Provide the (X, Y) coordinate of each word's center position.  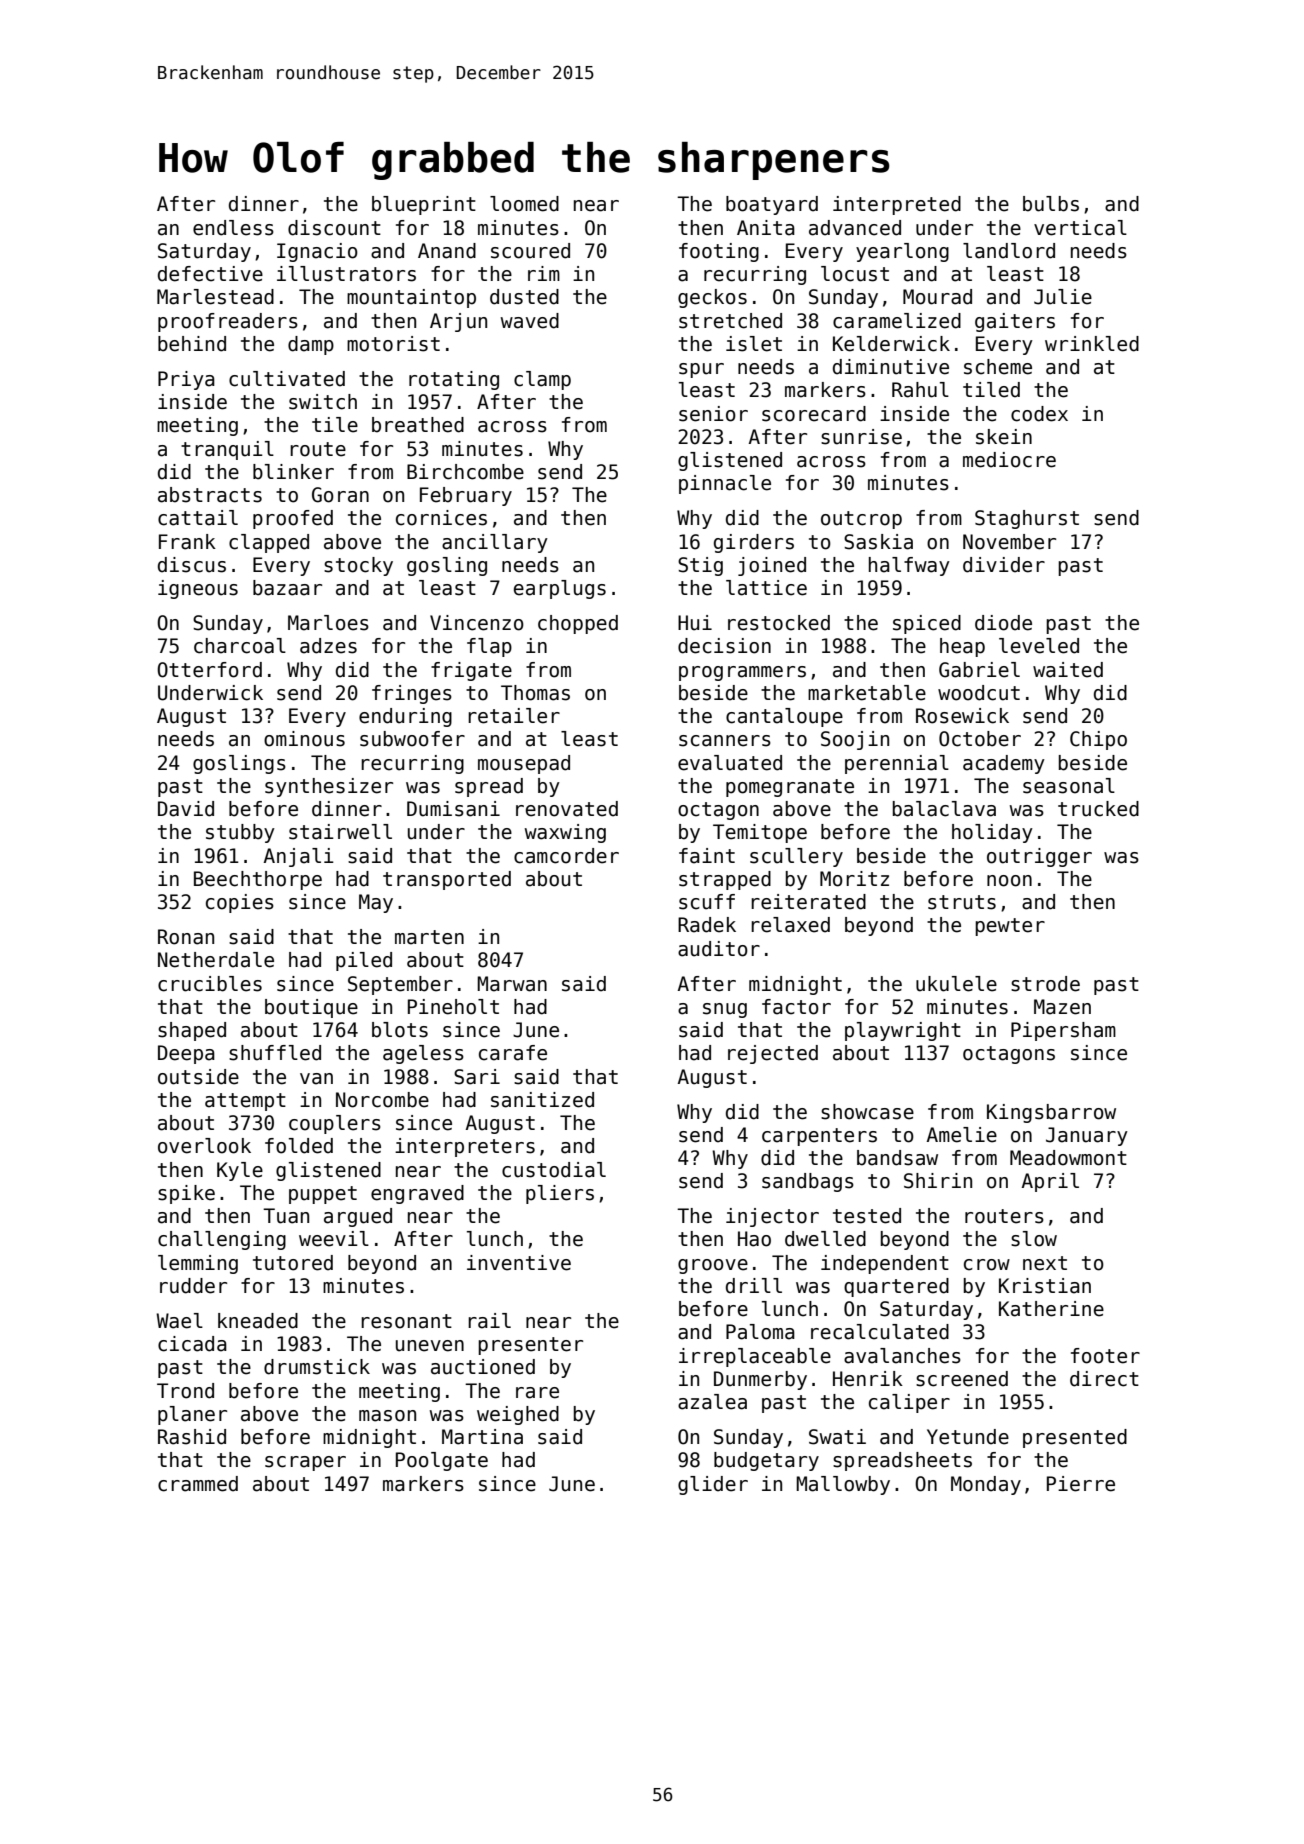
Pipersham (1063, 1031)
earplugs (560, 589)
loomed (524, 204)
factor (796, 1007)
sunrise (861, 437)
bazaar (287, 588)
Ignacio (317, 252)
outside (198, 1077)
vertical (1080, 228)
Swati (837, 1437)
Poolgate (442, 1461)
